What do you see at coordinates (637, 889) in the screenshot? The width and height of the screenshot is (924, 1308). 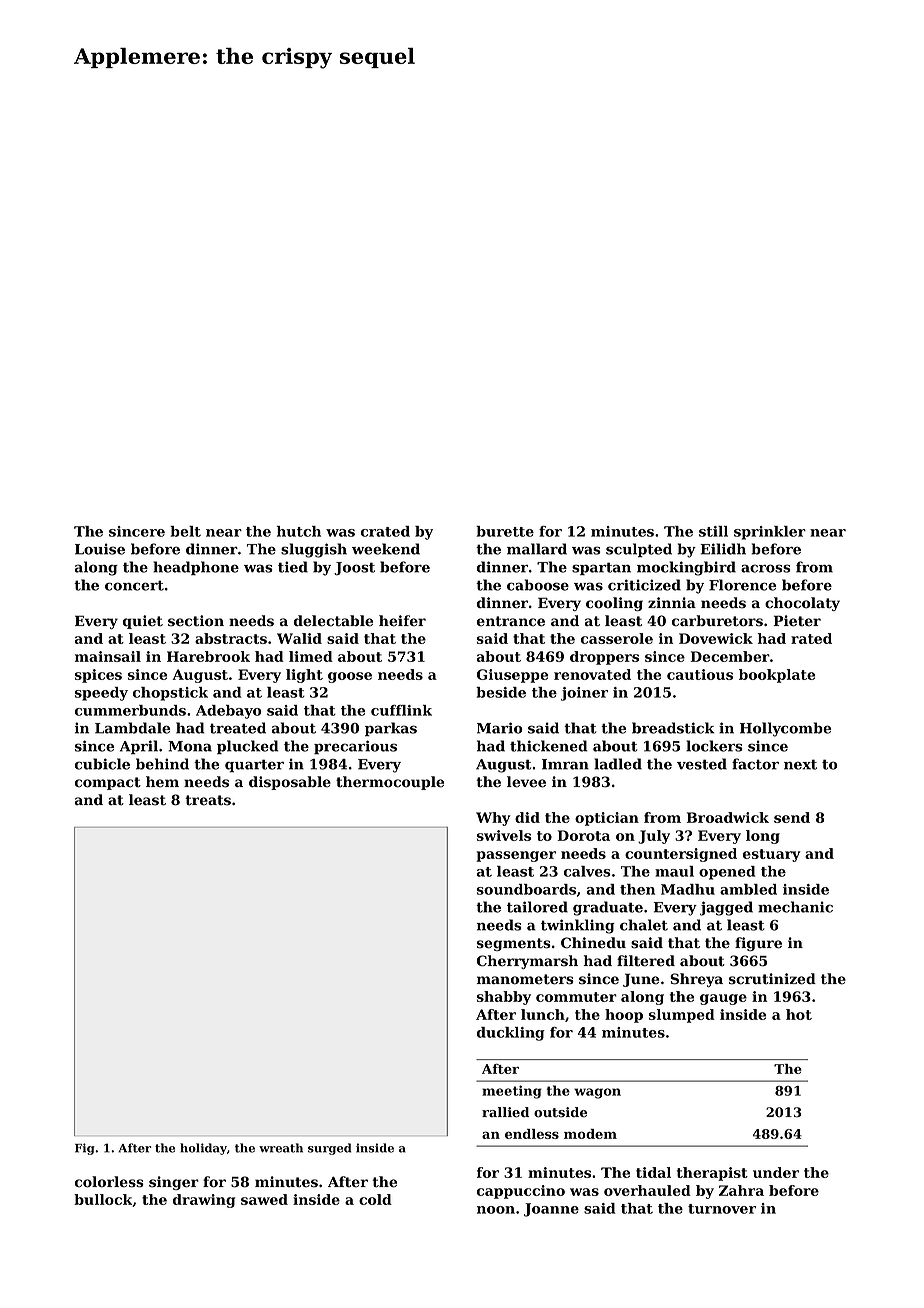 I see `then` at bounding box center [637, 889].
